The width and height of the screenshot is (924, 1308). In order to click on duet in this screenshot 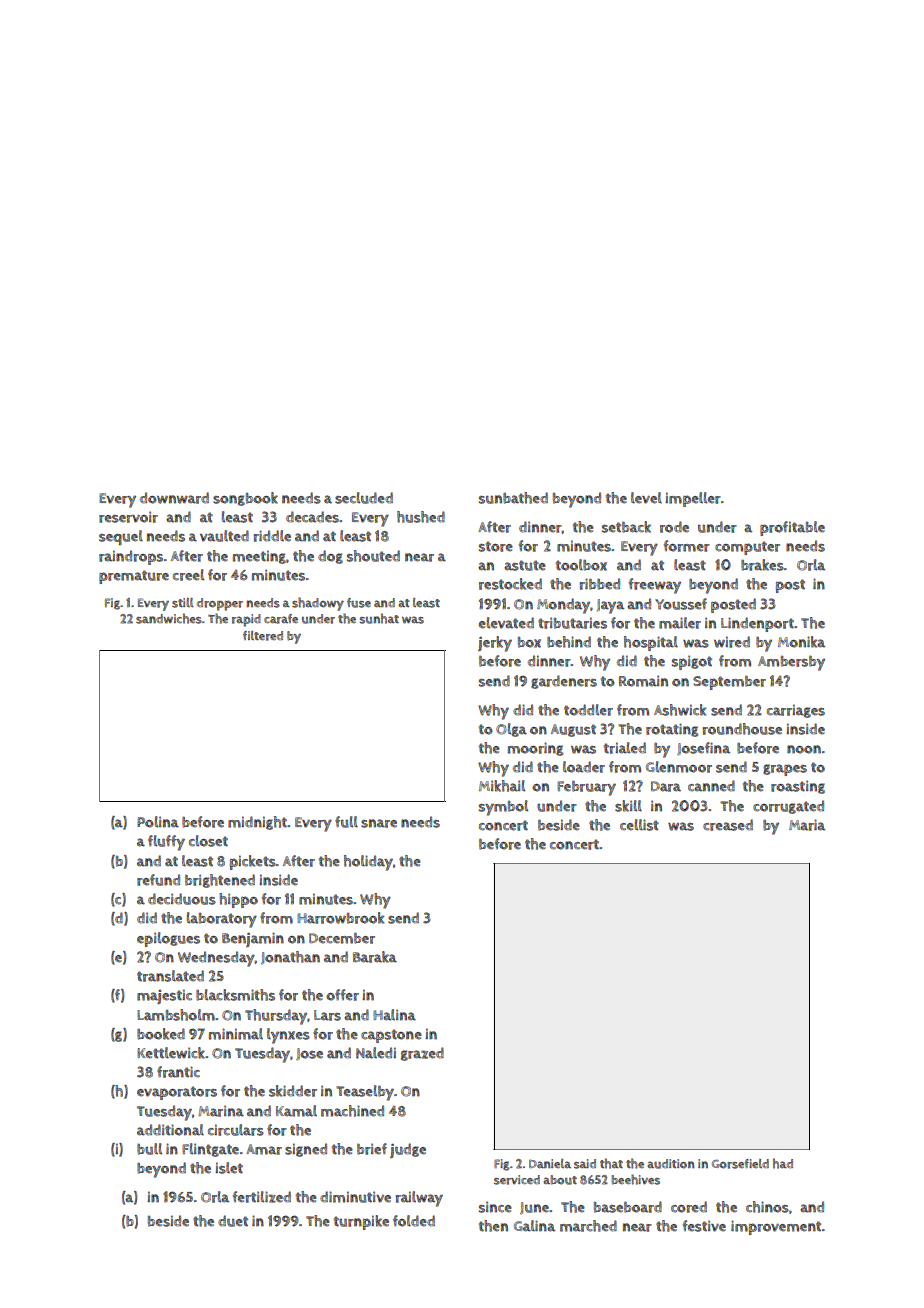, I will do `click(233, 1221)`.
